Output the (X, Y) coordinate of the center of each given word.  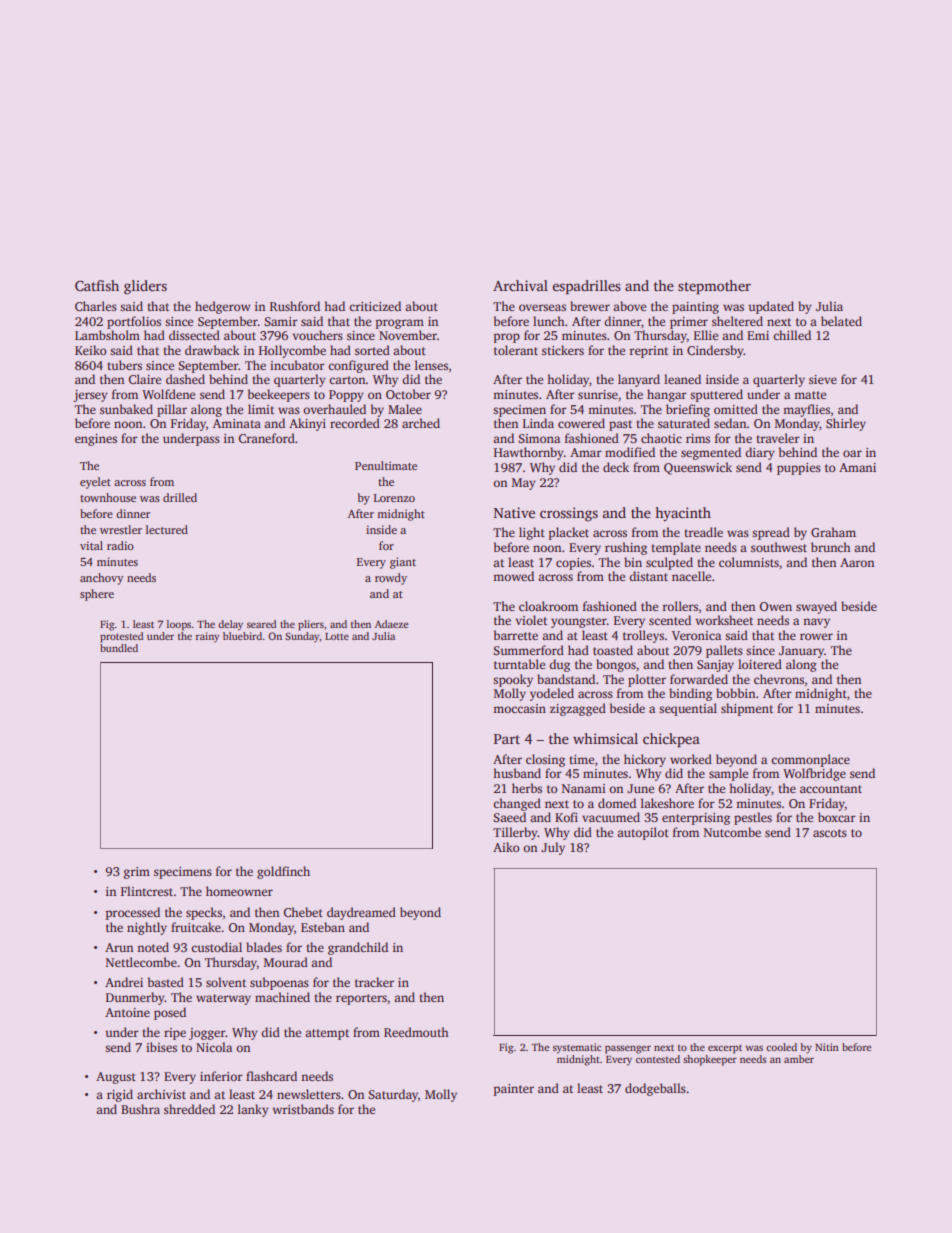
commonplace (810, 760)
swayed (816, 607)
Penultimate (386, 465)
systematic (577, 1048)
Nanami (584, 788)
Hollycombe (292, 351)
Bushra (140, 1109)
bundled (119, 648)
